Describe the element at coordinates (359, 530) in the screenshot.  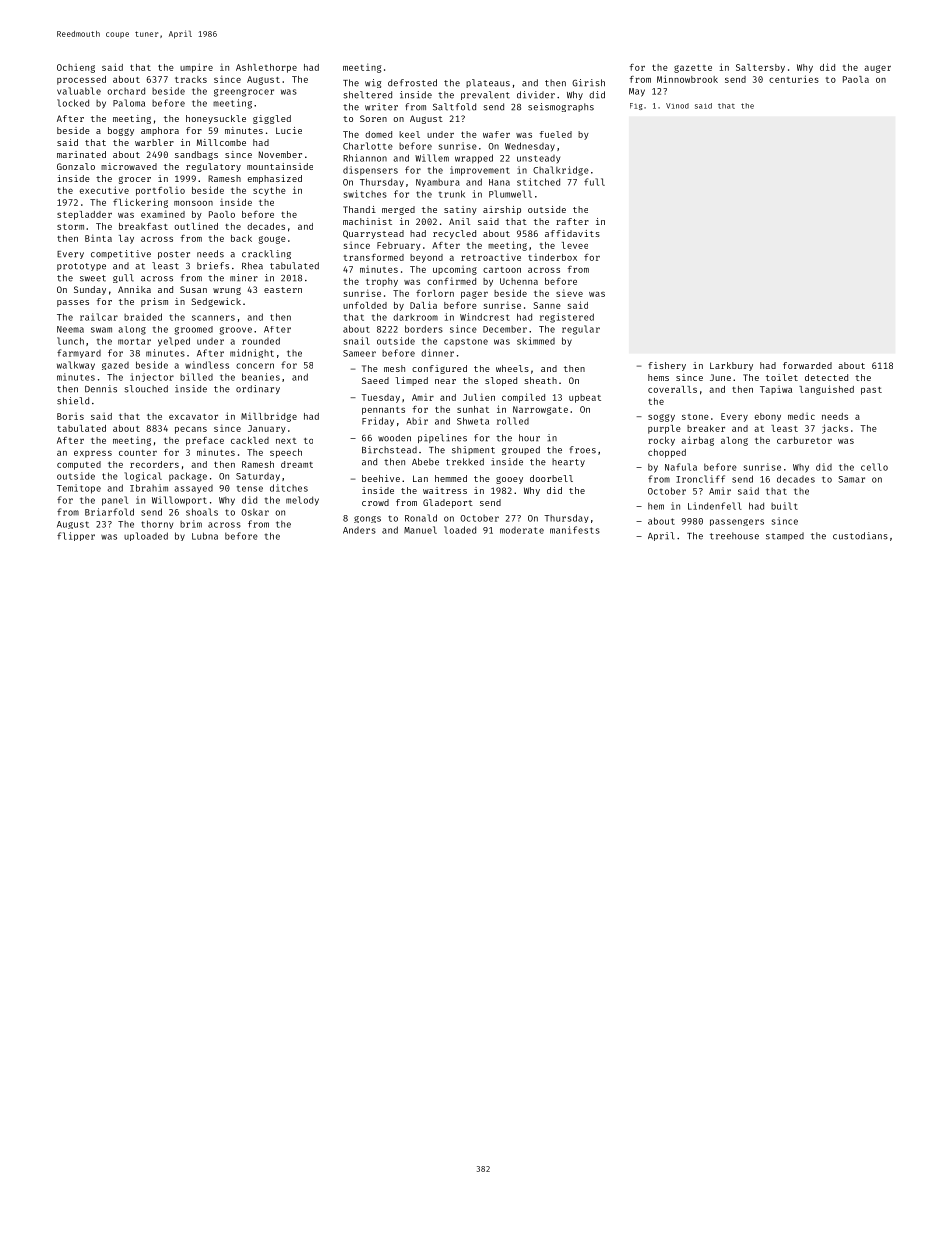
I see `Anders` at that location.
